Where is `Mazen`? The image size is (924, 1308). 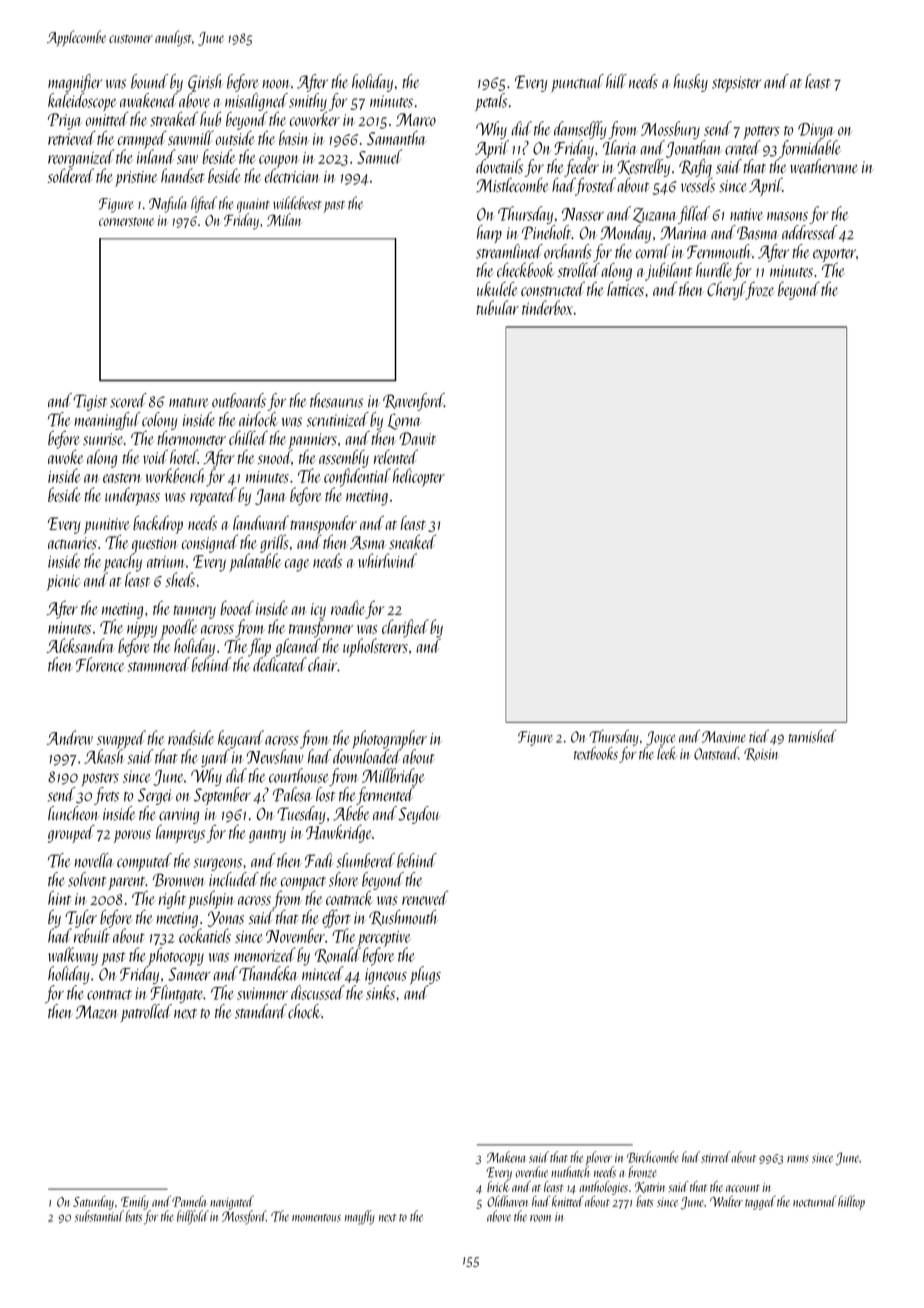
Mazen is located at coordinates (97, 1012).
